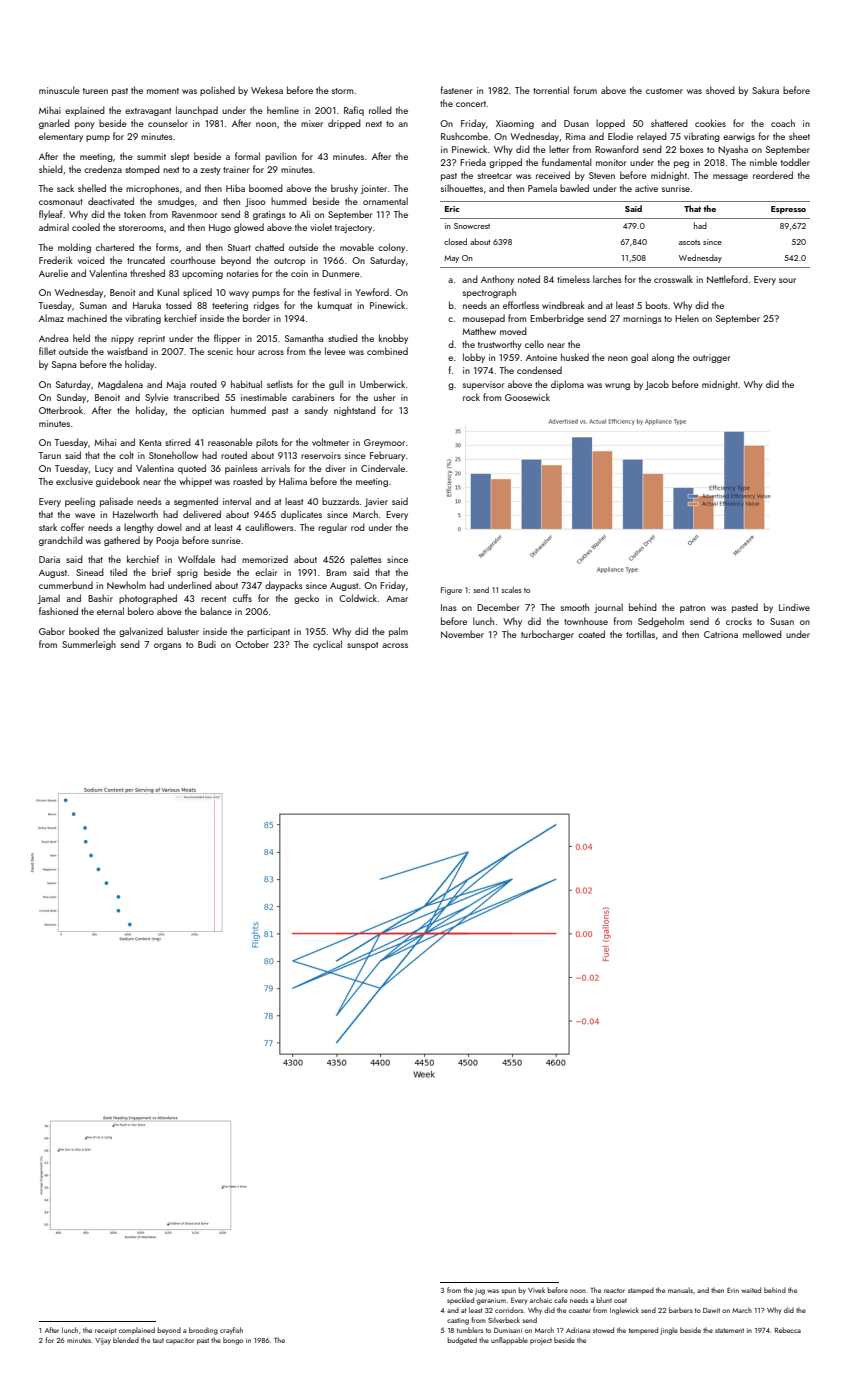 The width and height of the screenshot is (849, 1400). What do you see at coordinates (585, 90) in the screenshot?
I see `forum` at bounding box center [585, 90].
